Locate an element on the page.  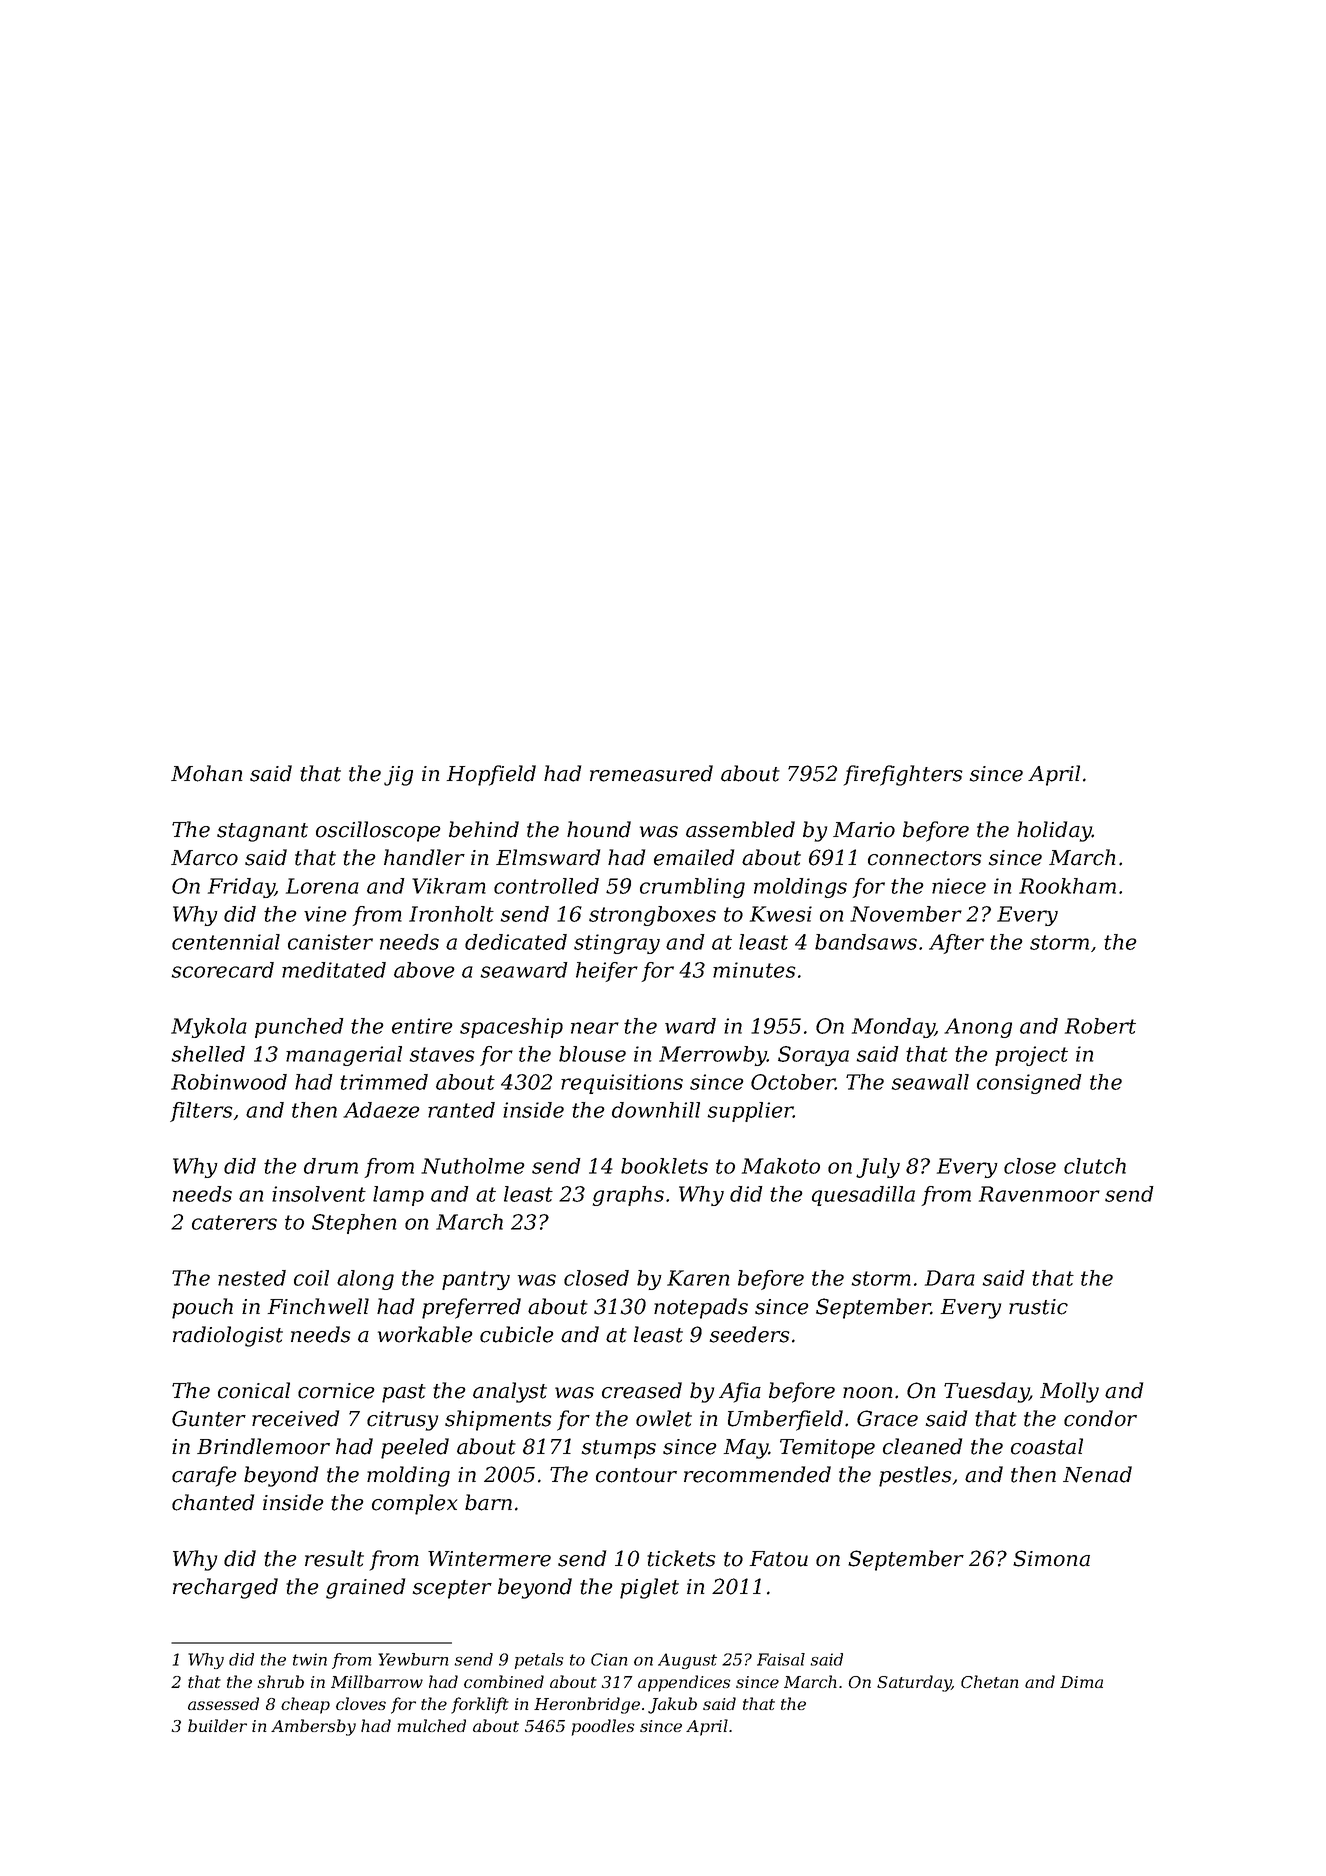
lamp is located at coordinates (398, 1196).
